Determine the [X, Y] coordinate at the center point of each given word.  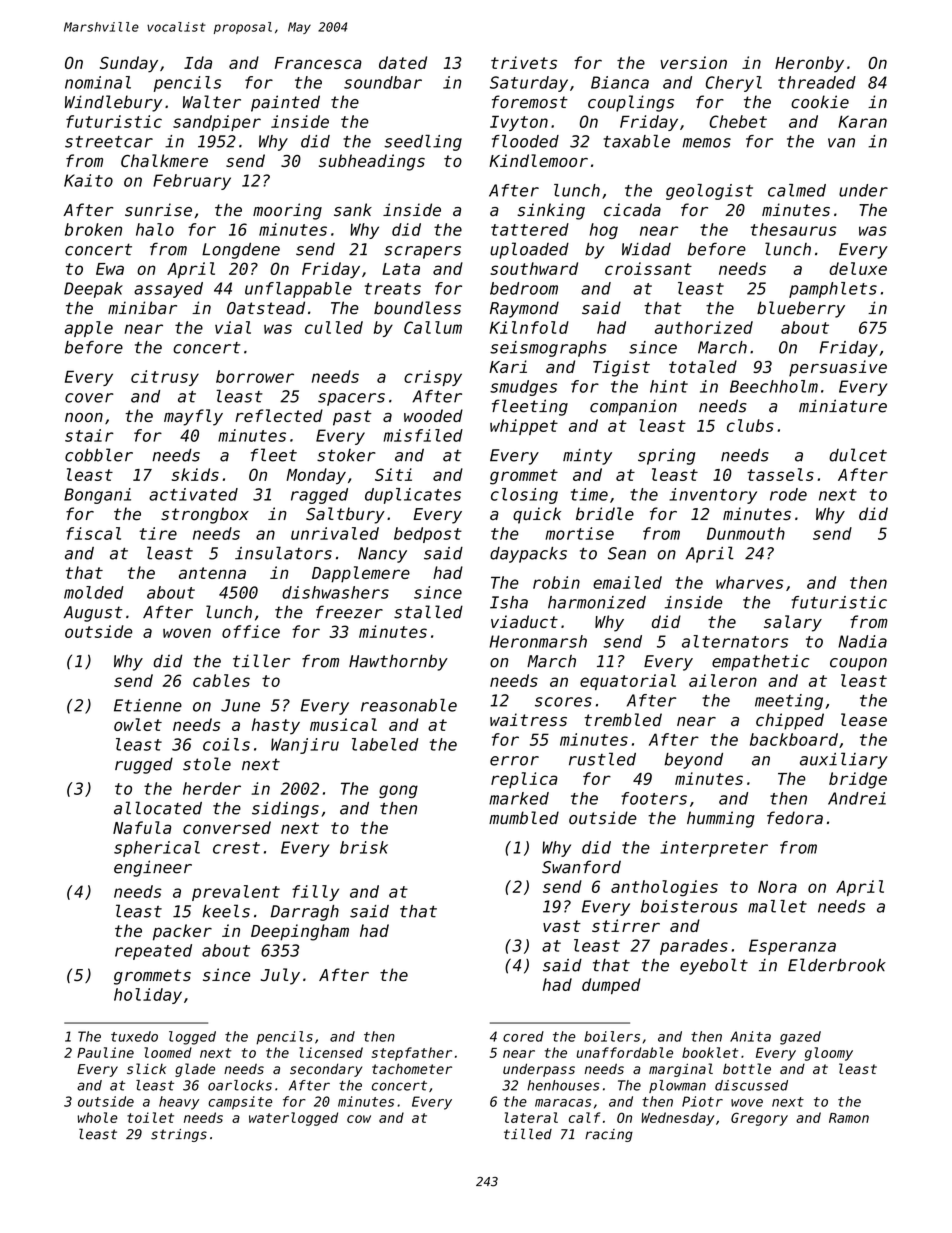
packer [182, 932]
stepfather [412, 1054]
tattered [530, 229]
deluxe [858, 268]
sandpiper [217, 123]
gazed [800, 1038]
